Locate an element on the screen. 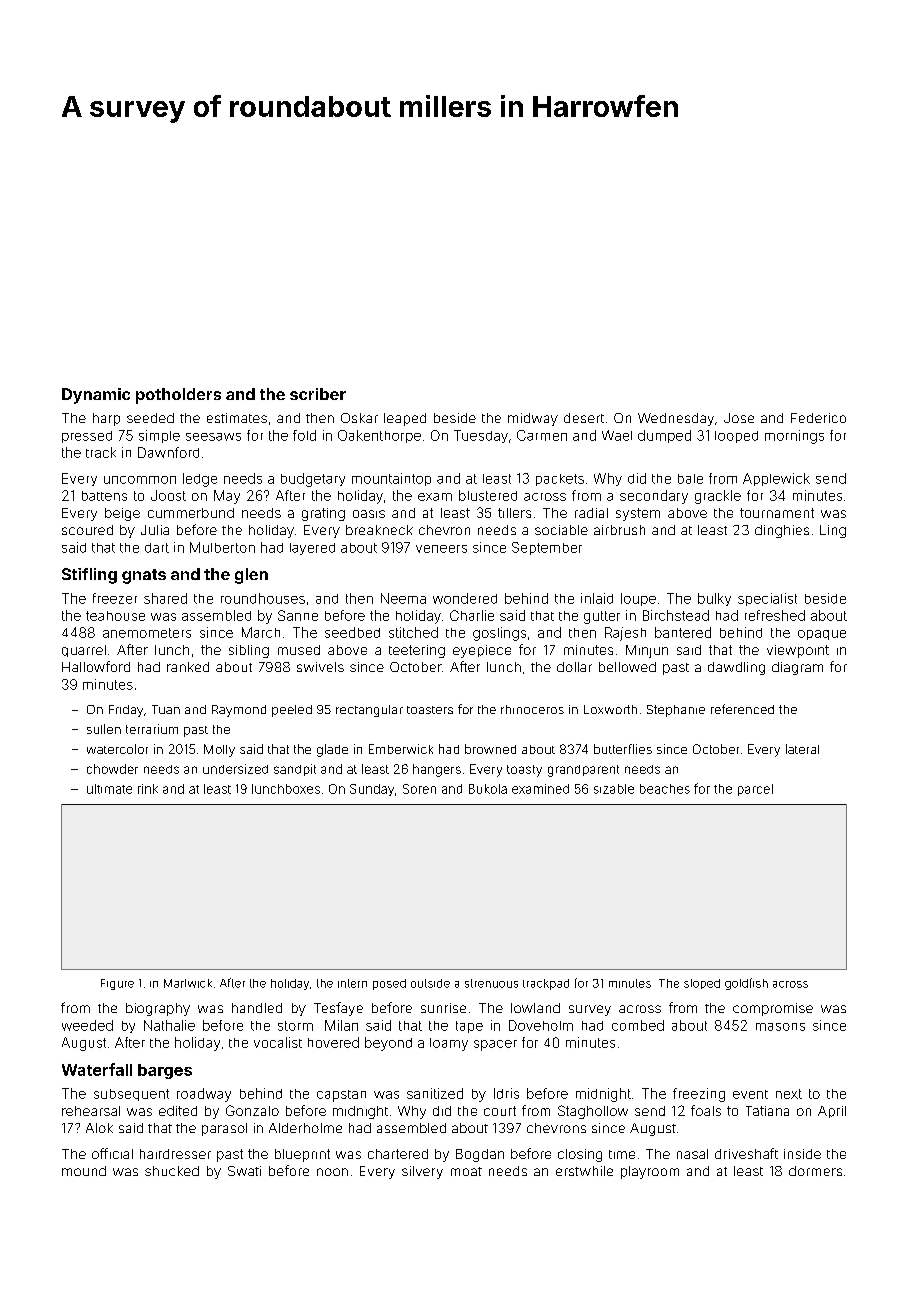 This screenshot has width=908, height=1316. beaches is located at coordinates (665, 789).
